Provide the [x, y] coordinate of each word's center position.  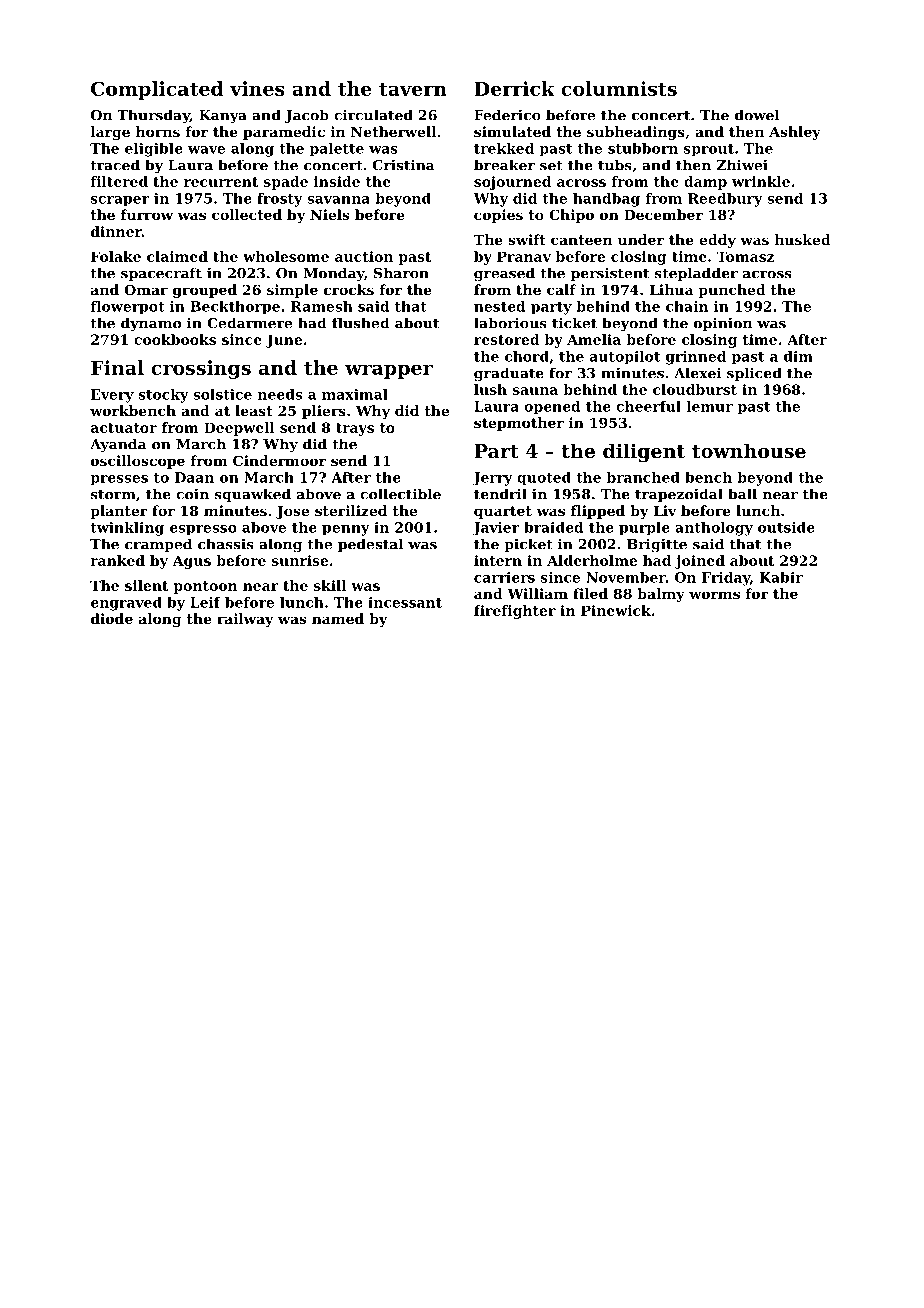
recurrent [221, 182]
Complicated [157, 90]
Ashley [795, 133]
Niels [329, 214]
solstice [222, 394]
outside [786, 527]
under [641, 239]
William [538, 593]
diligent [644, 452]
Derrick [514, 88]
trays [355, 429]
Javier [496, 529]
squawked [253, 495]
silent [147, 585]
